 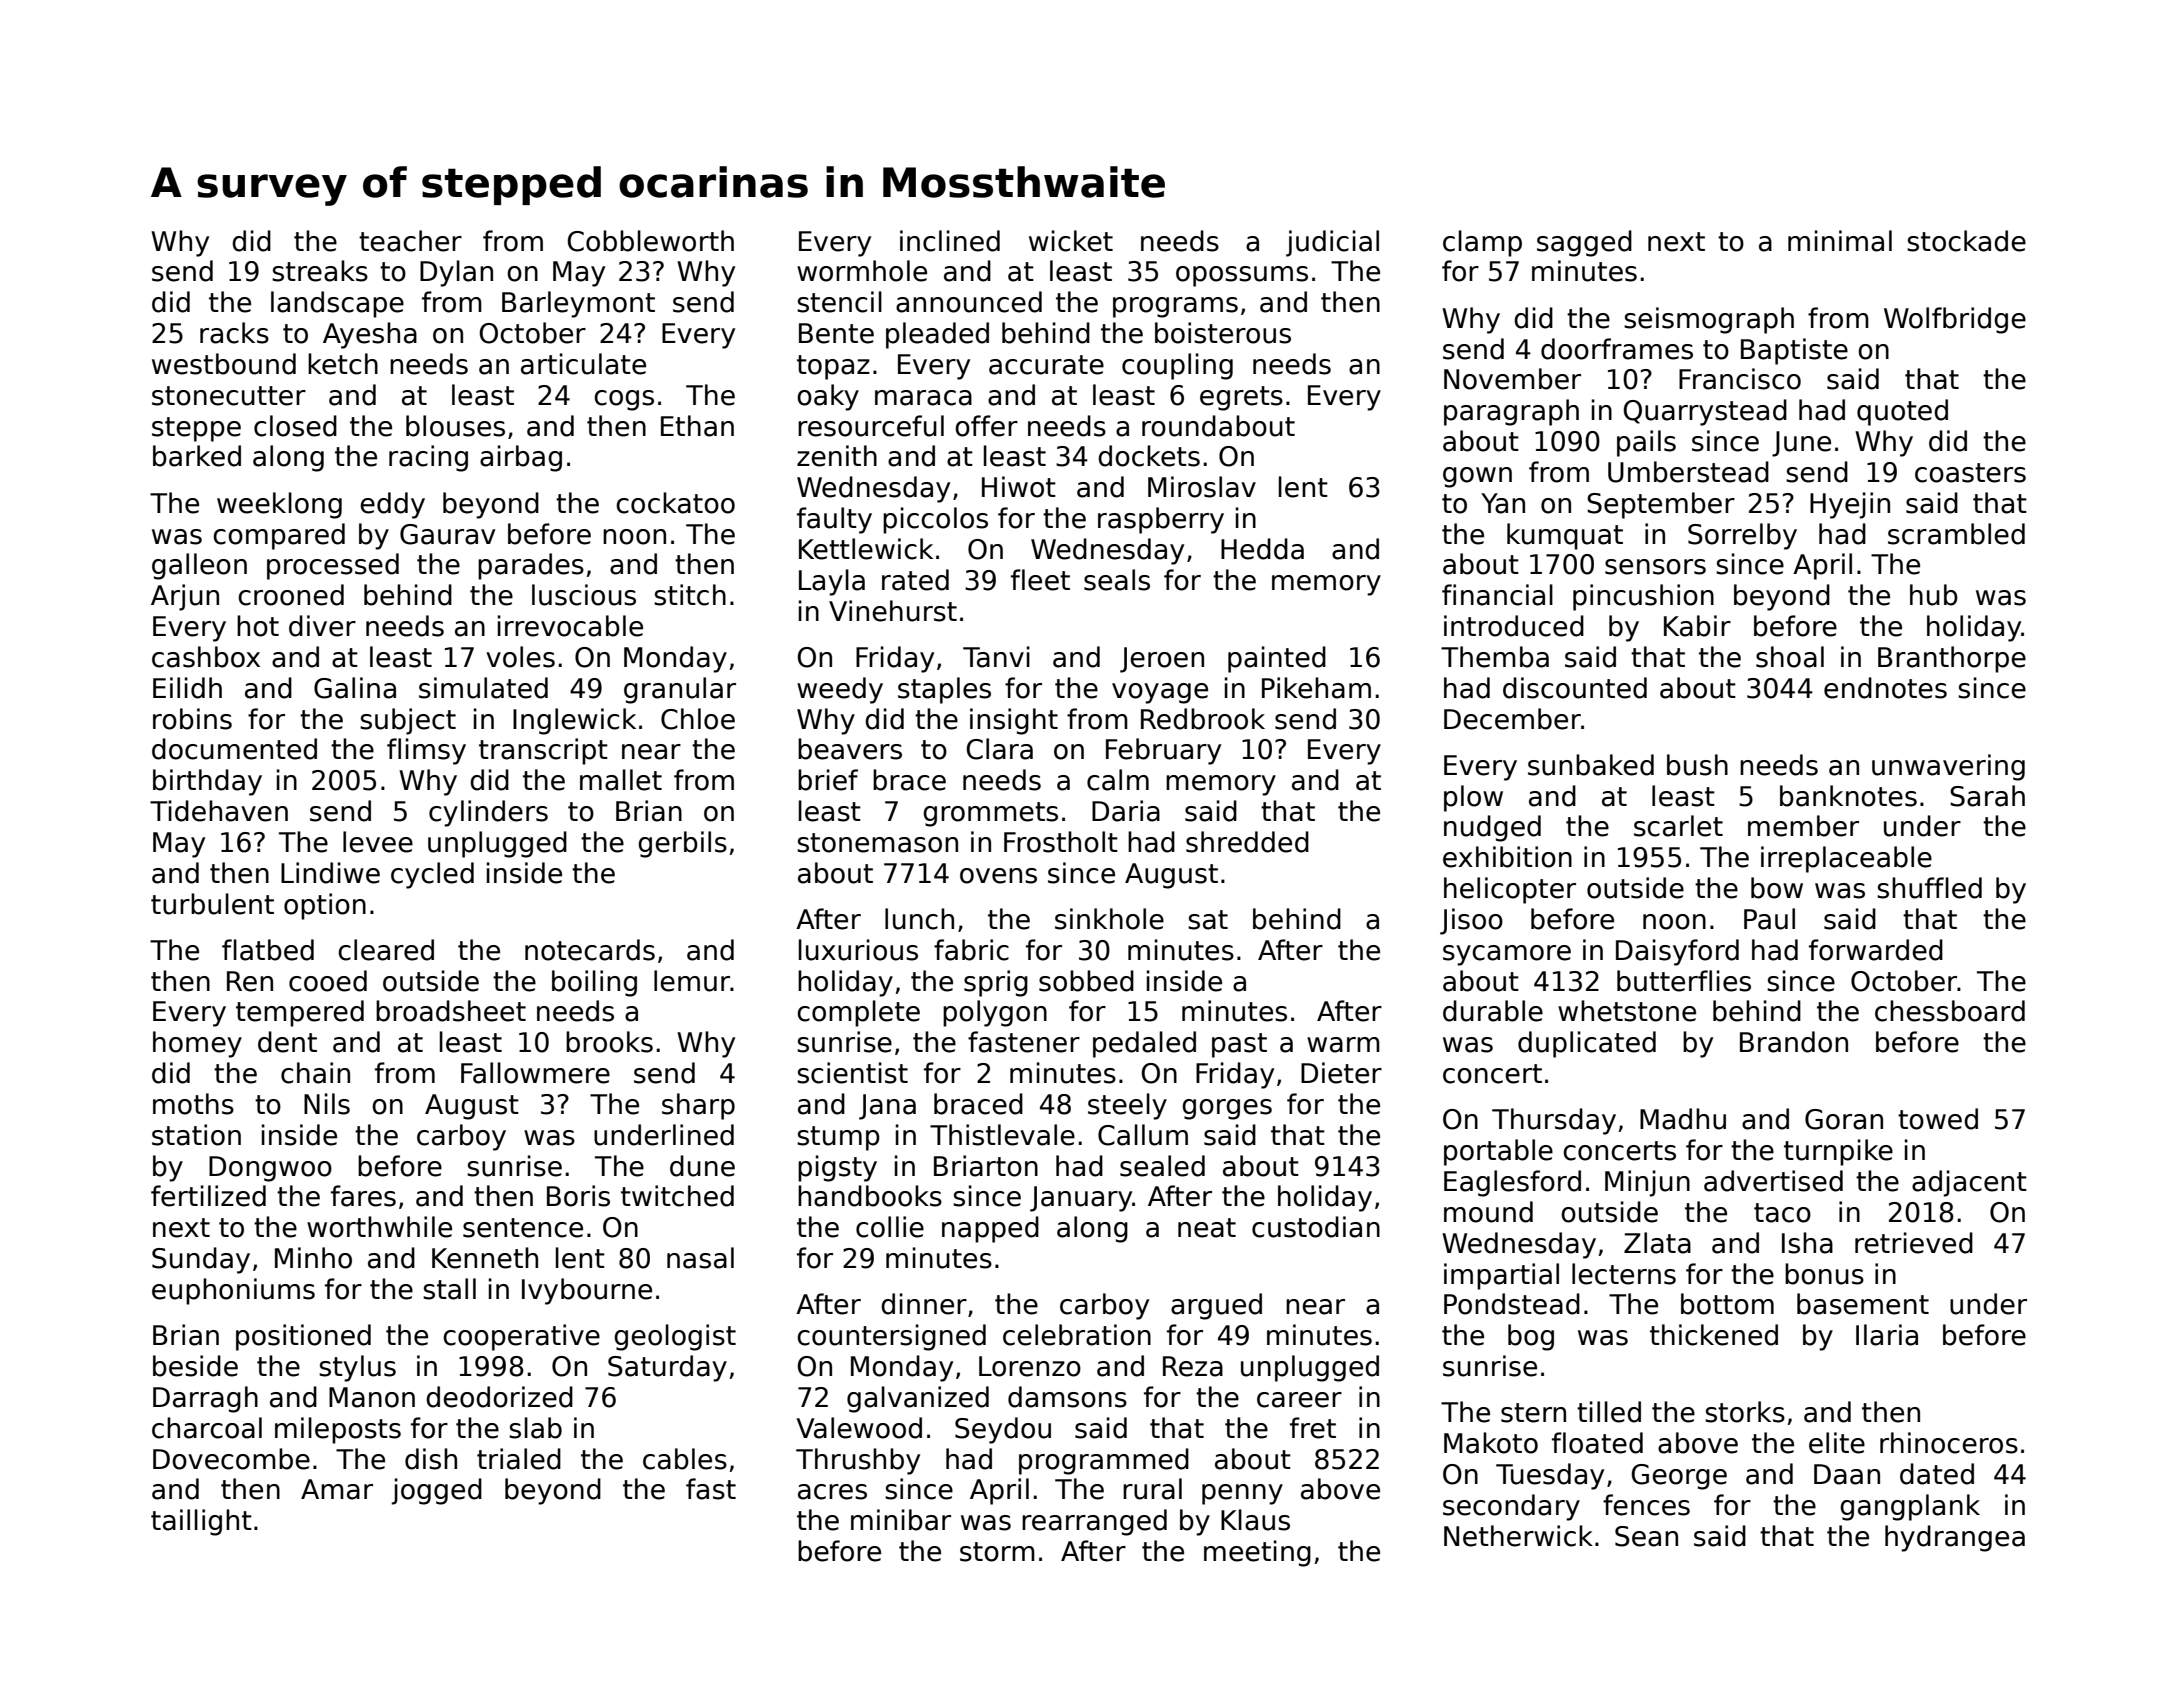 I want to click on minimal, so click(x=1840, y=241).
